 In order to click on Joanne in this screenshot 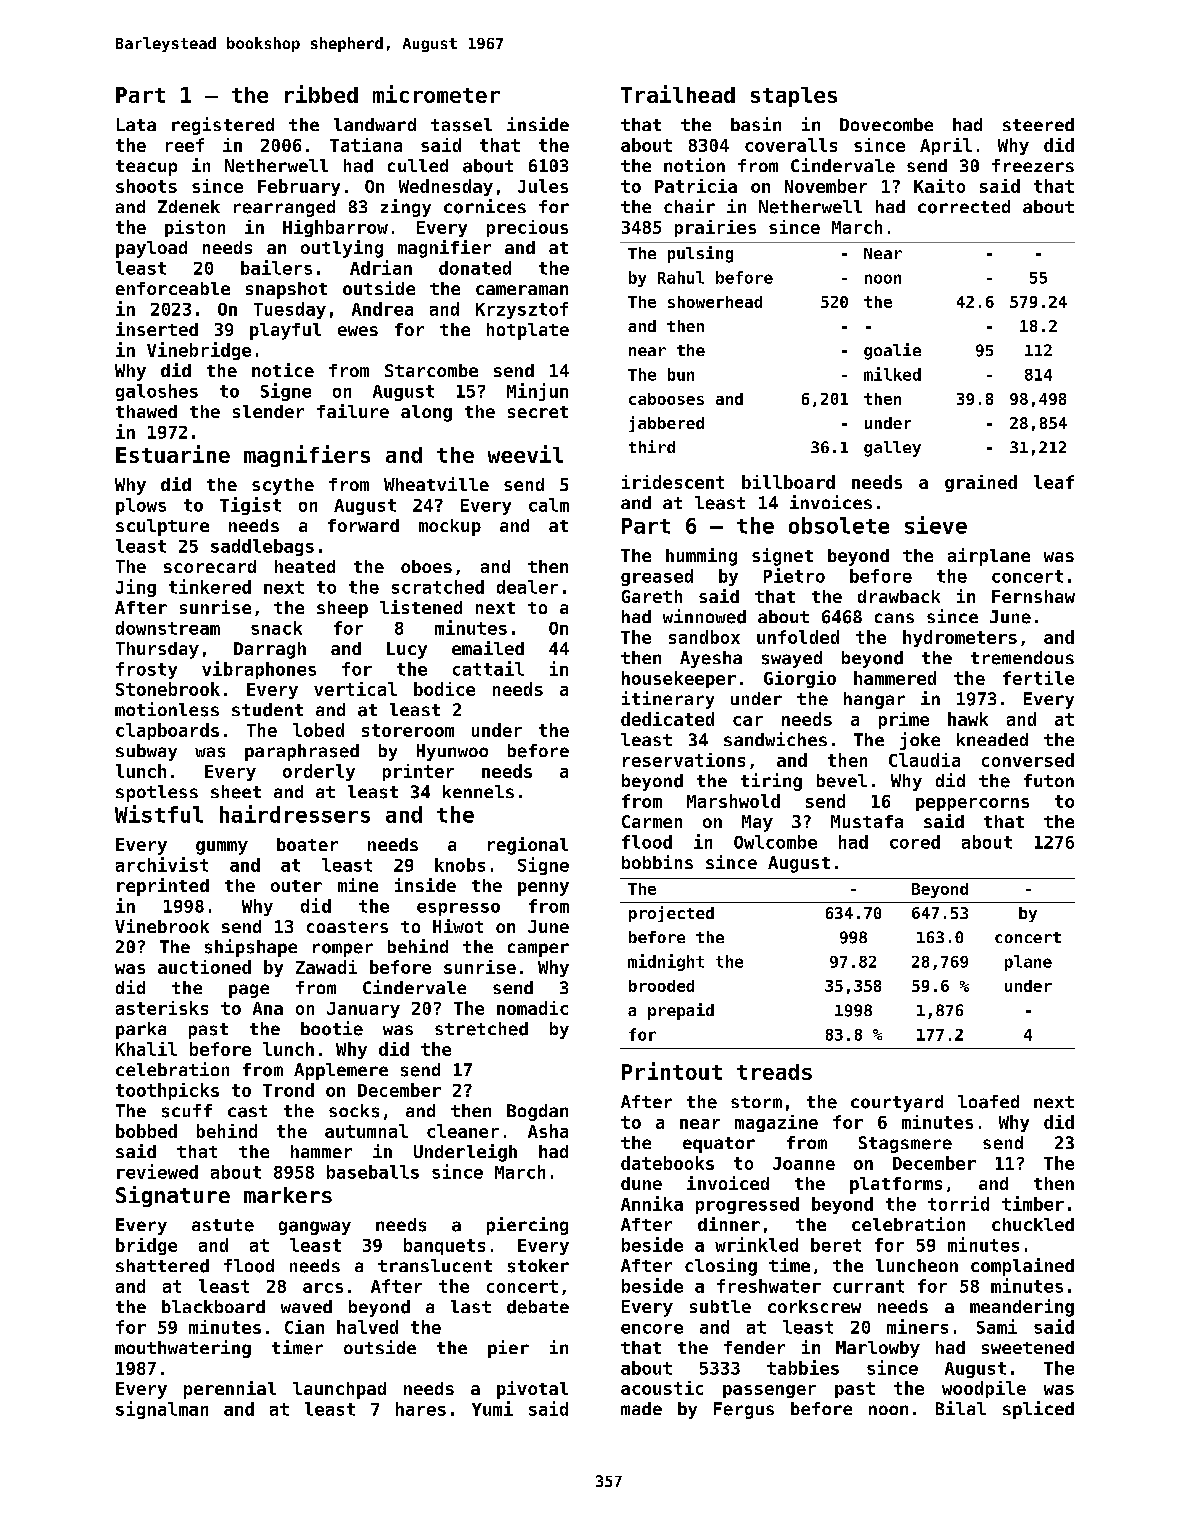, I will do `click(804, 1163)`.
